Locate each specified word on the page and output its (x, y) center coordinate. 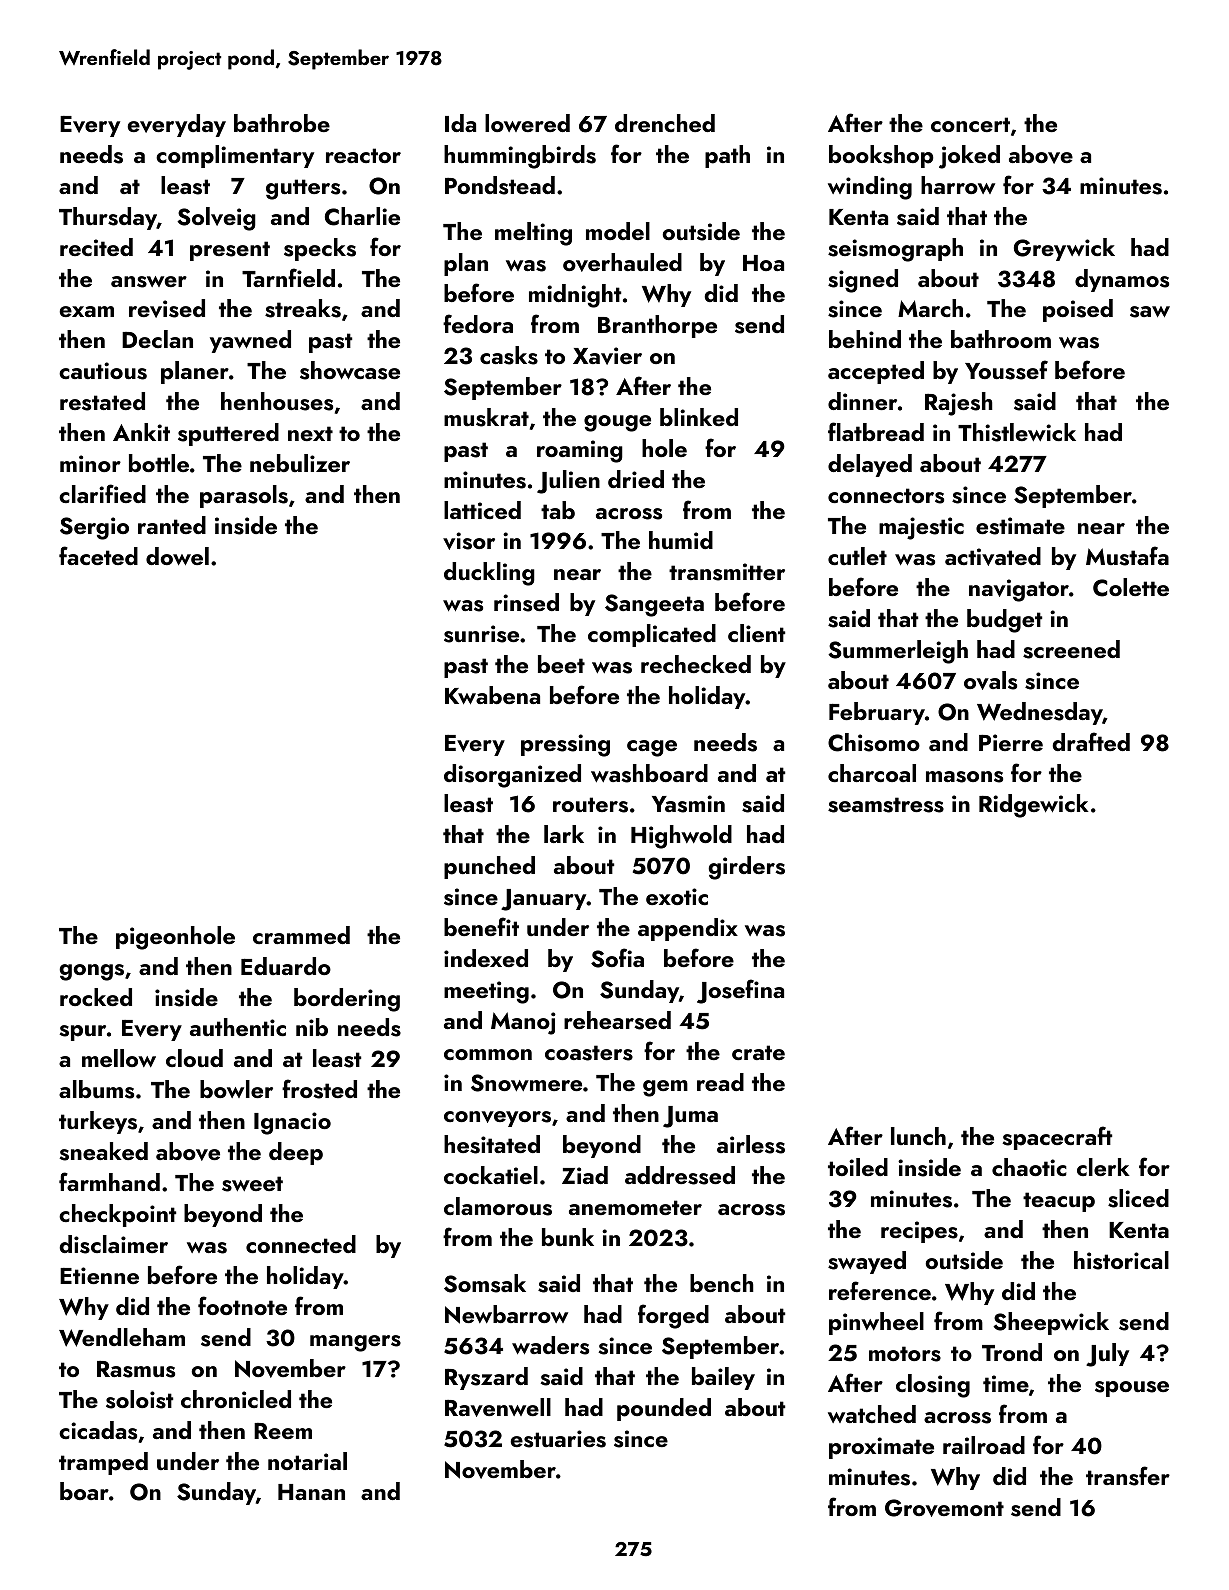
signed (863, 281)
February (877, 713)
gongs (91, 972)
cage (652, 748)
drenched (665, 123)
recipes (919, 1232)
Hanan (311, 1492)
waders (550, 1345)
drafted (1091, 741)
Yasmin (688, 804)
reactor (363, 155)
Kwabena (492, 695)
